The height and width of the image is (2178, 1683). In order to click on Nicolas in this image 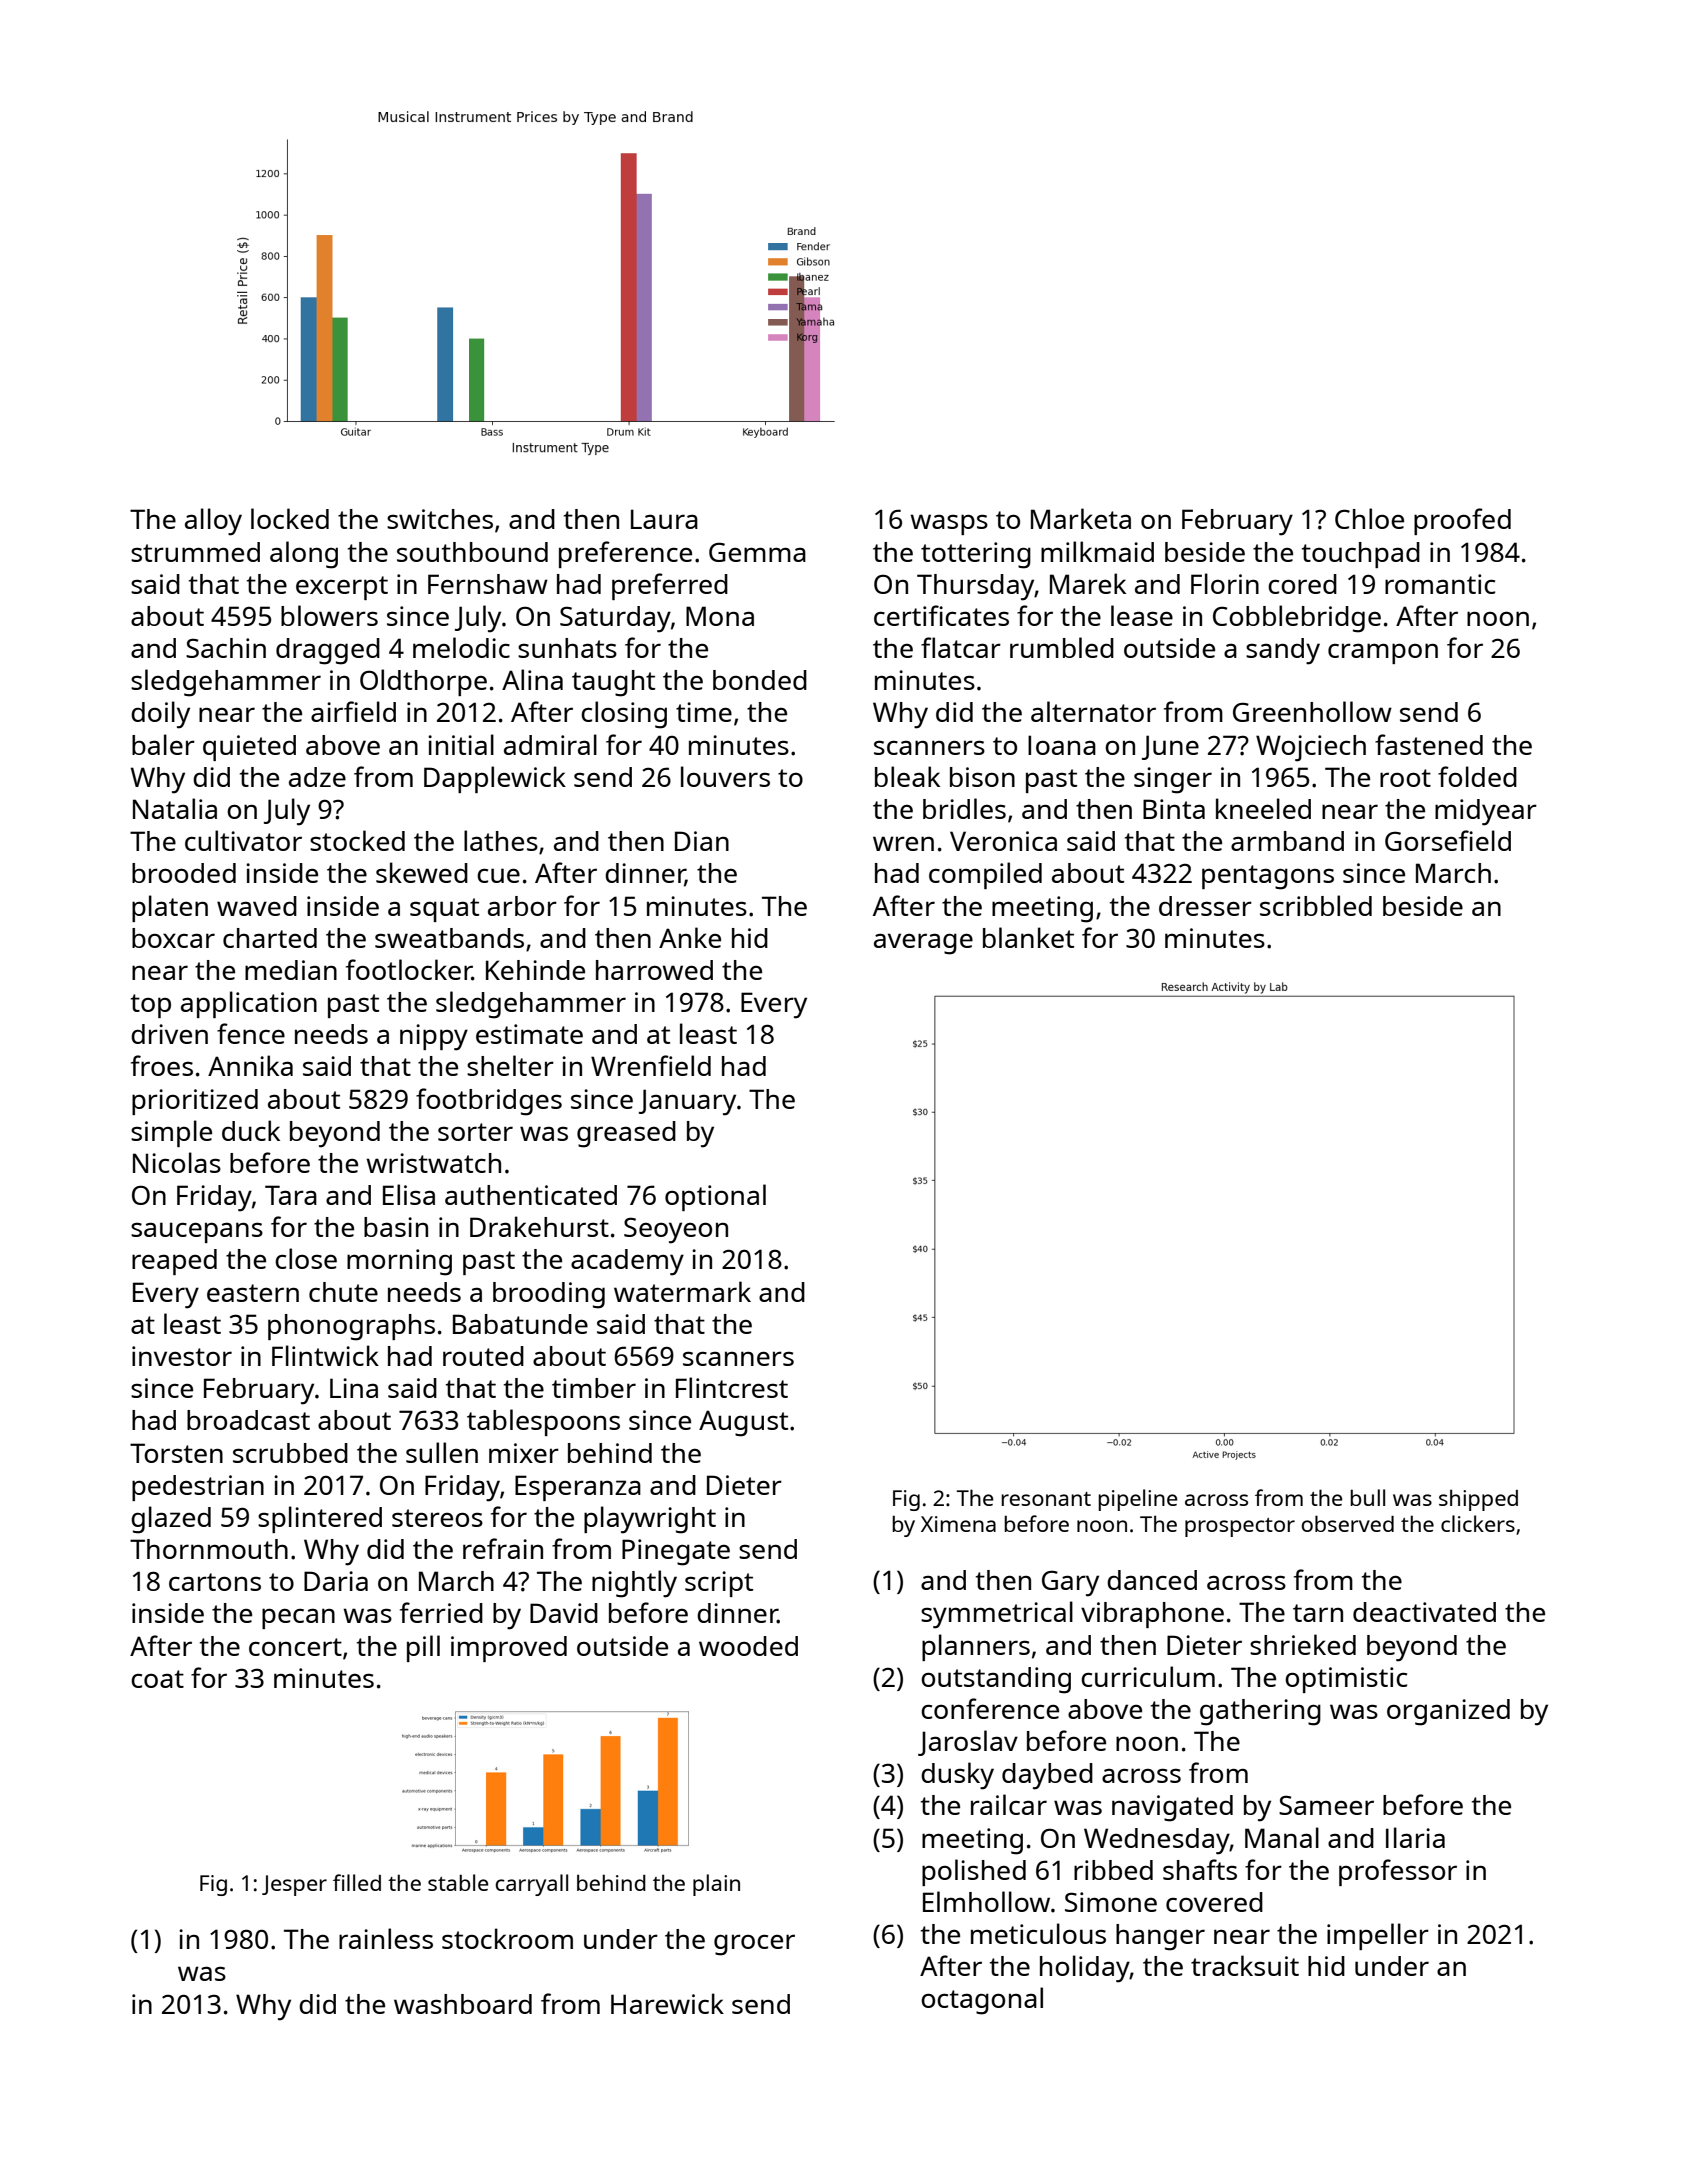, I will do `click(177, 1162)`.
